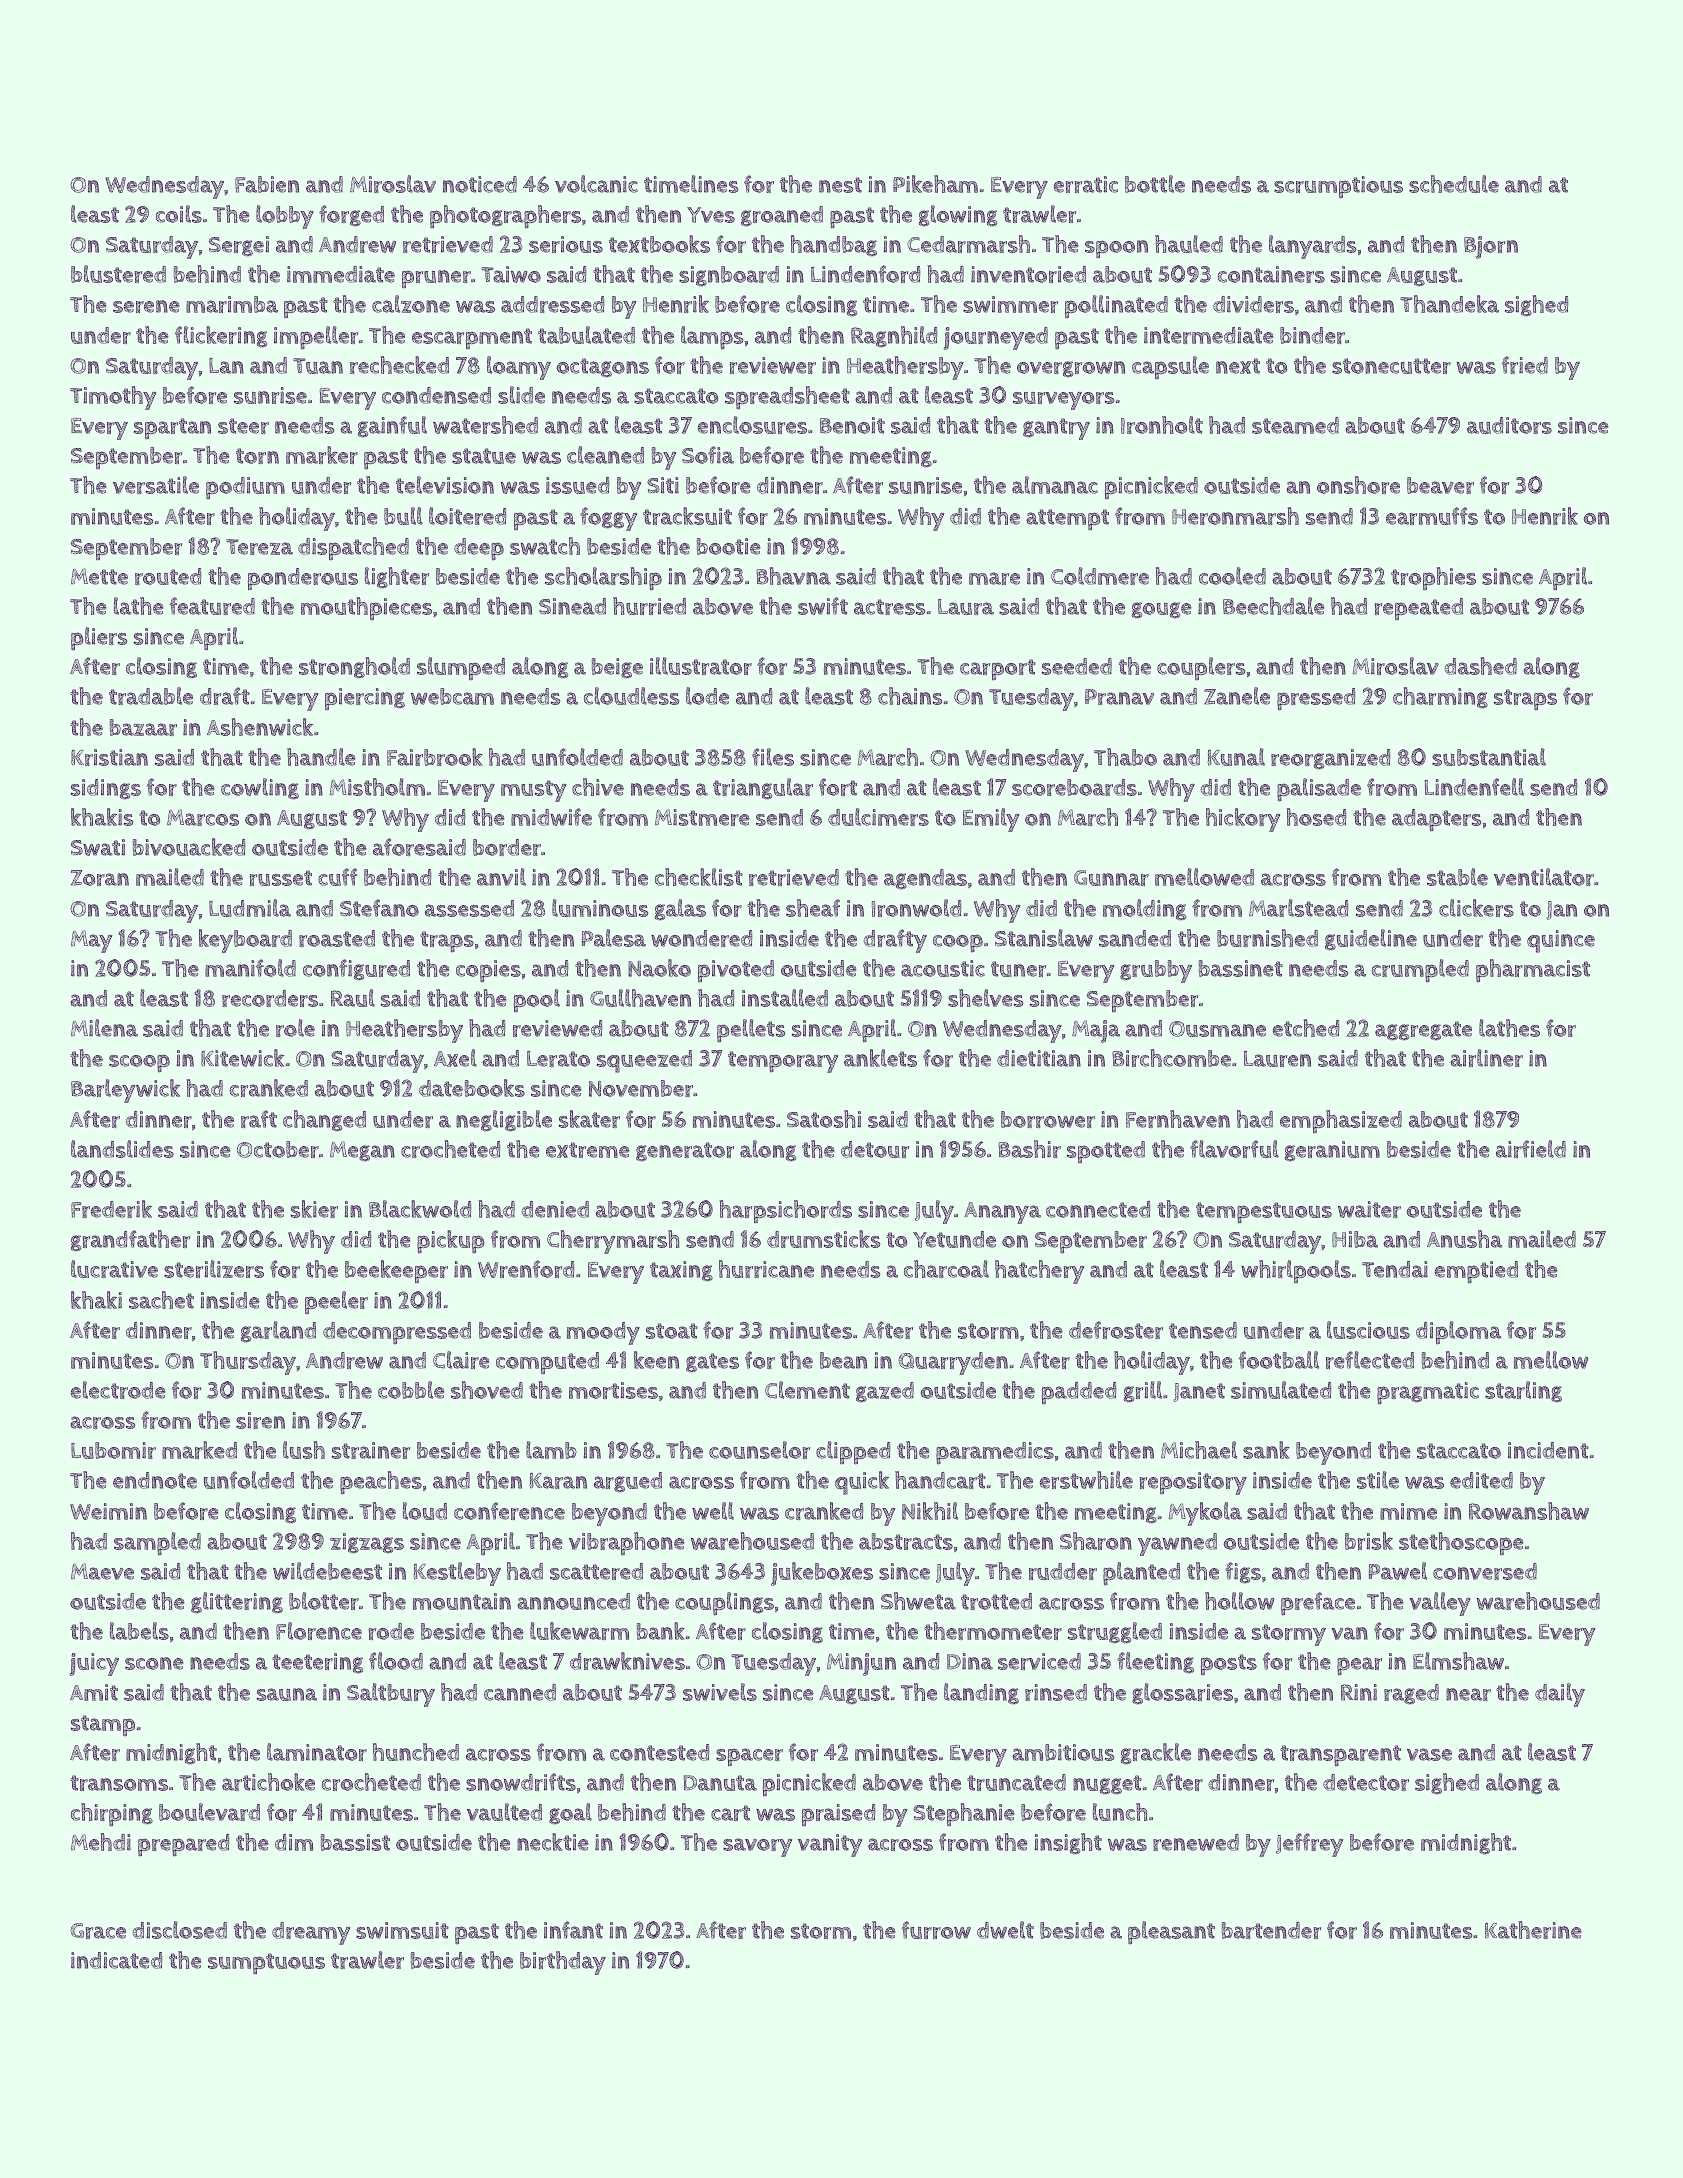 This screenshot has width=1683, height=2178. I want to click on schedule, so click(1454, 184).
